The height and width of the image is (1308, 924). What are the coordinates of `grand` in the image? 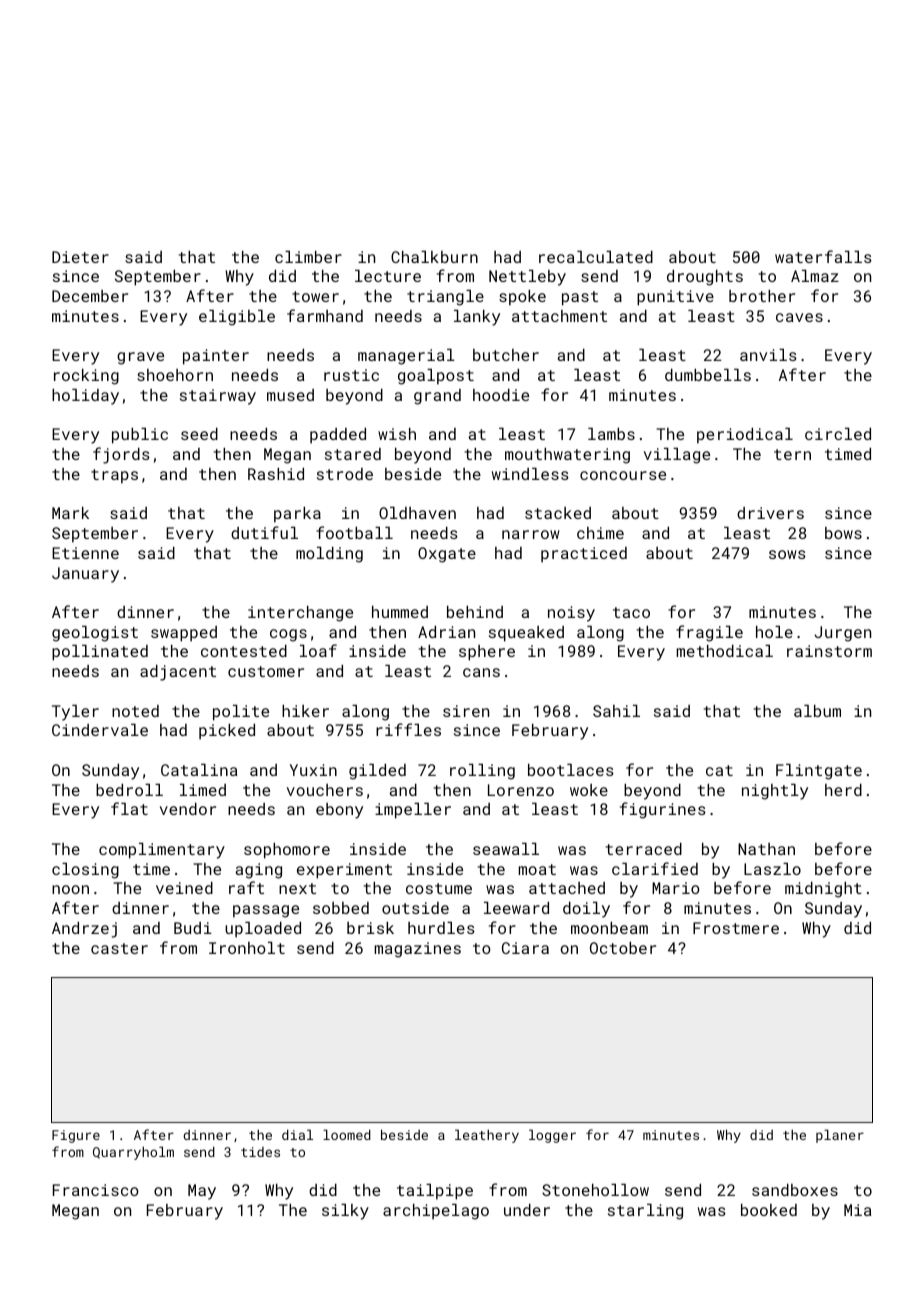 It's located at (437, 397).
